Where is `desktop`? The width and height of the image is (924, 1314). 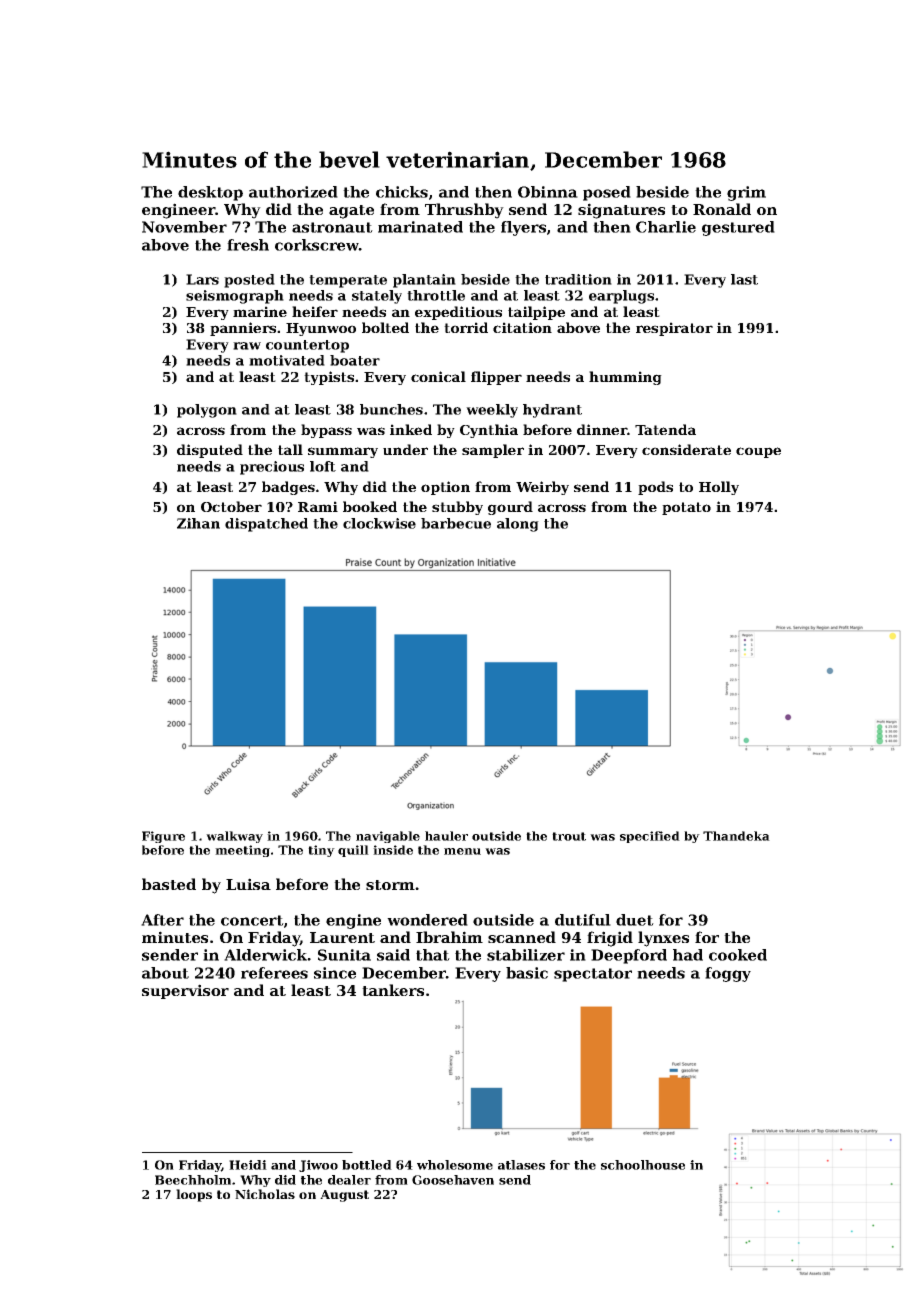 desktop is located at coordinates (210, 193).
